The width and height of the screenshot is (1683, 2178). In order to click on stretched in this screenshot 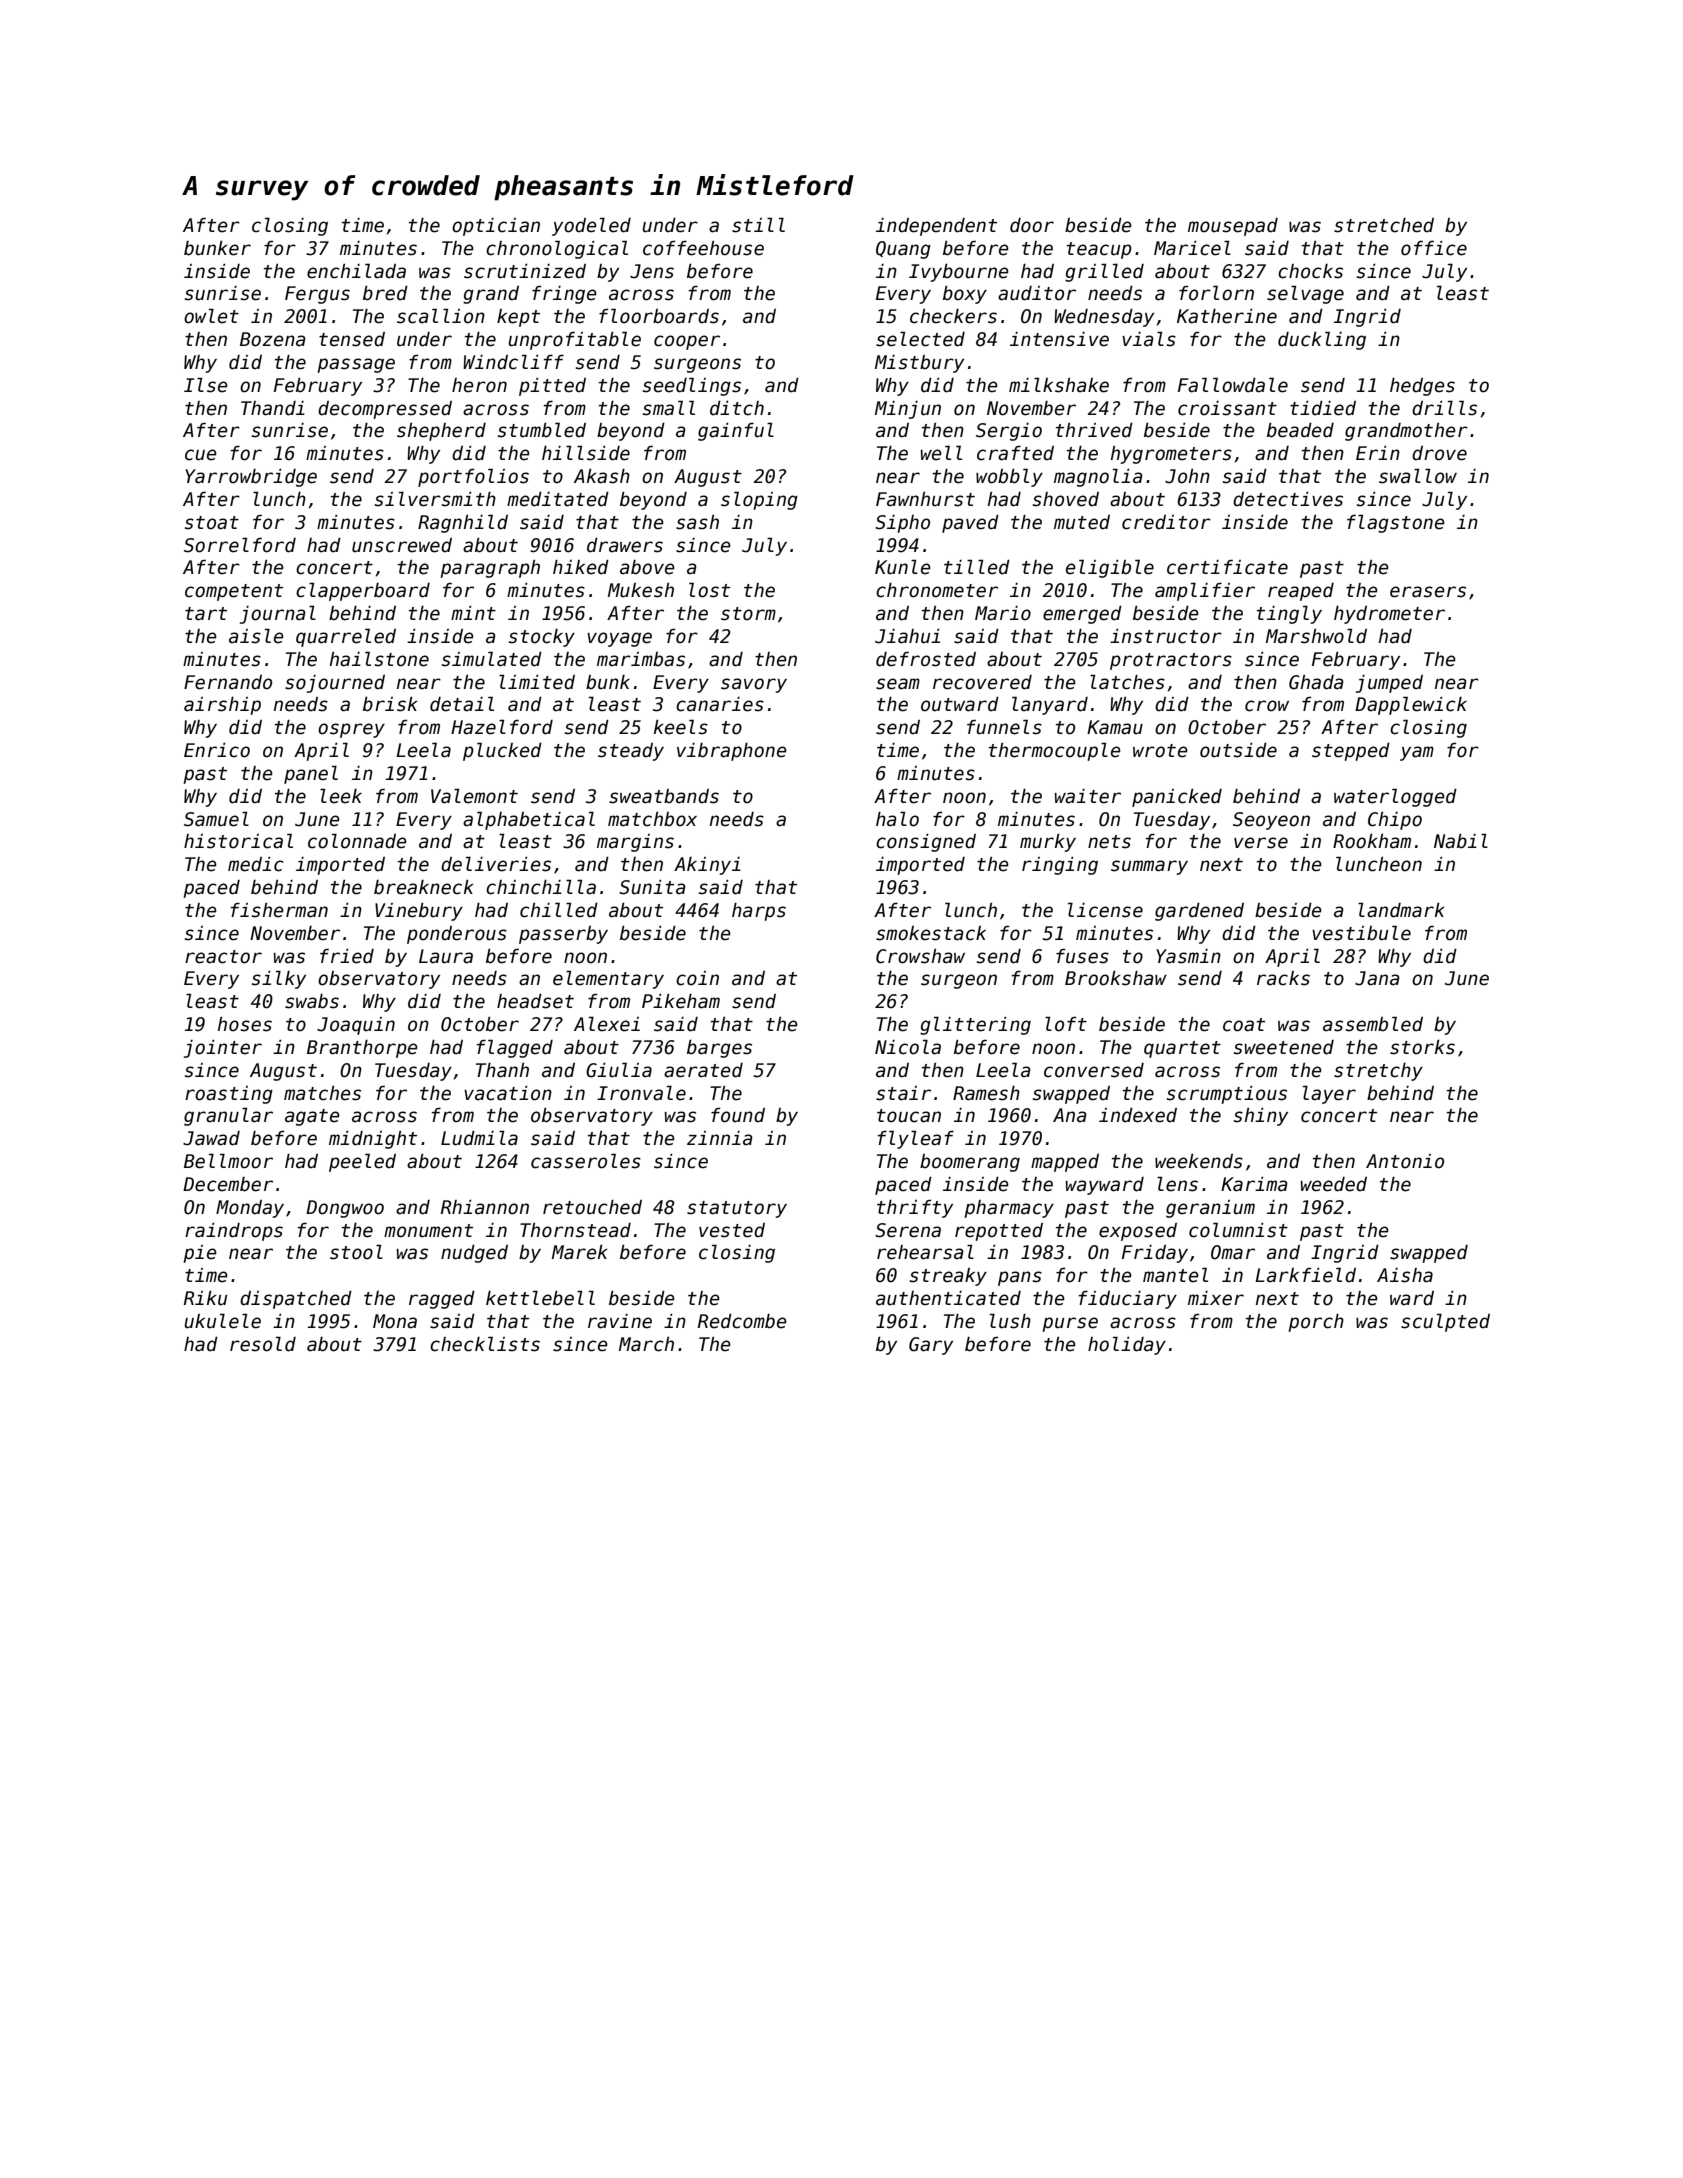, I will do `click(1384, 225)`.
